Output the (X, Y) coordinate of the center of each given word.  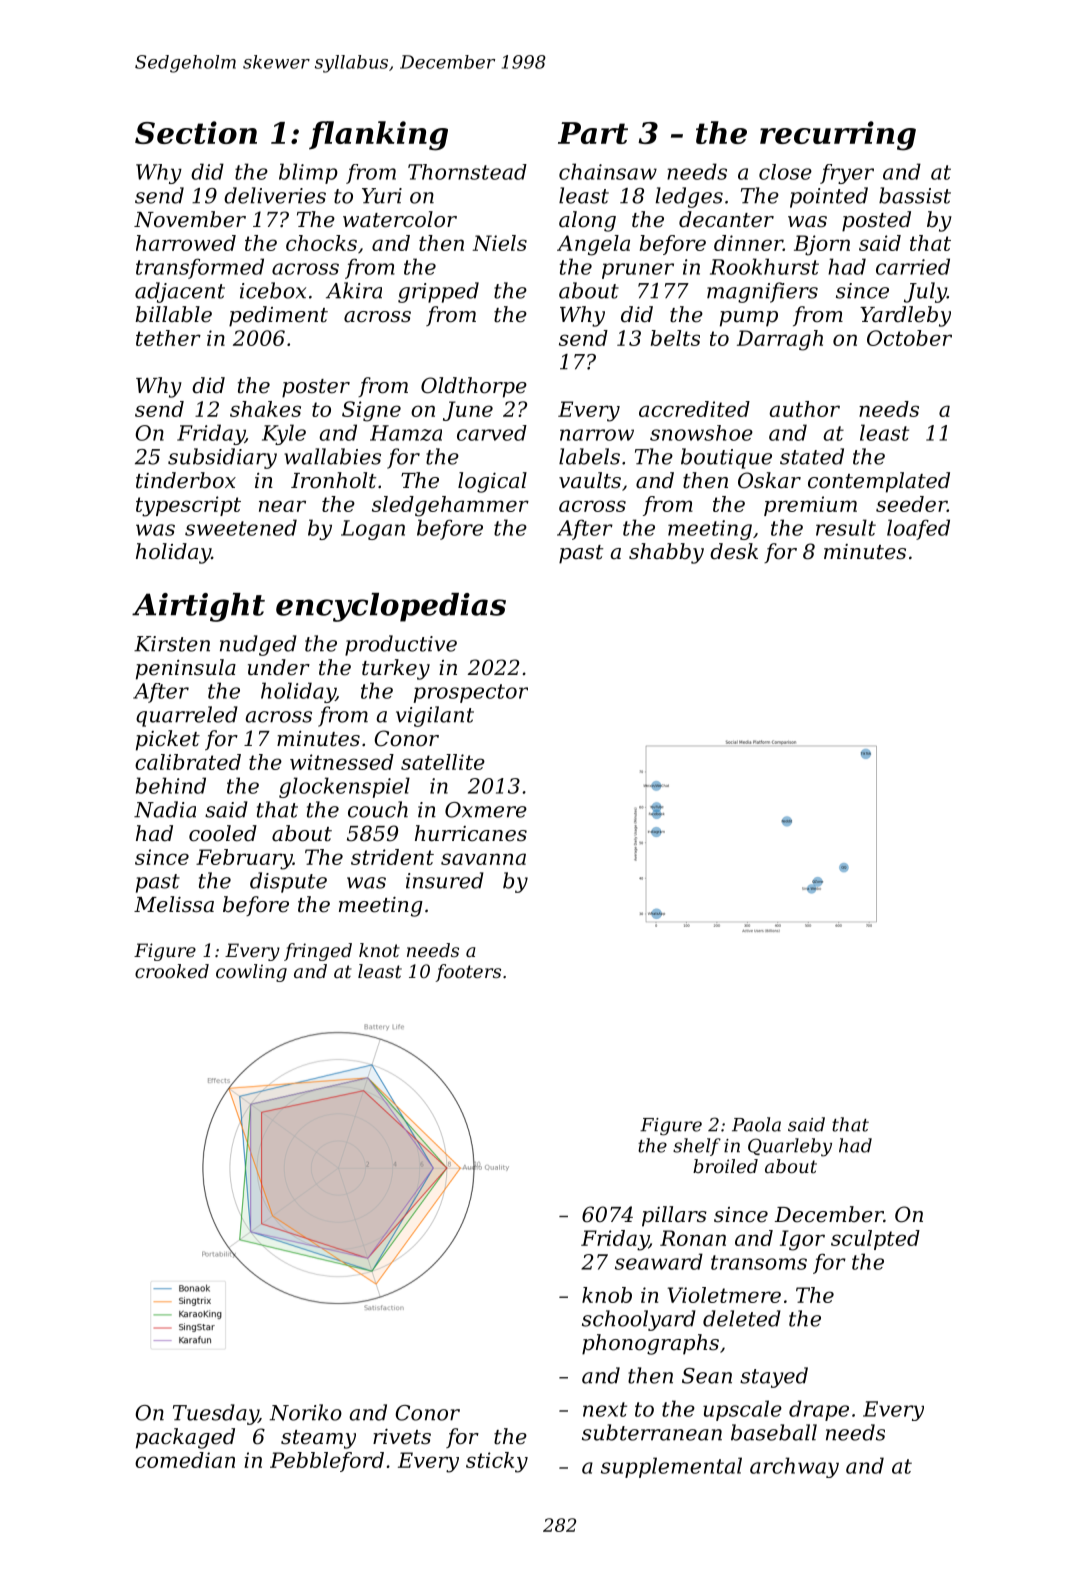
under (279, 667)
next (605, 1409)
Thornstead (467, 172)
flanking (378, 136)
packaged (185, 1438)
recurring (838, 136)
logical (492, 482)
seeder (911, 504)
